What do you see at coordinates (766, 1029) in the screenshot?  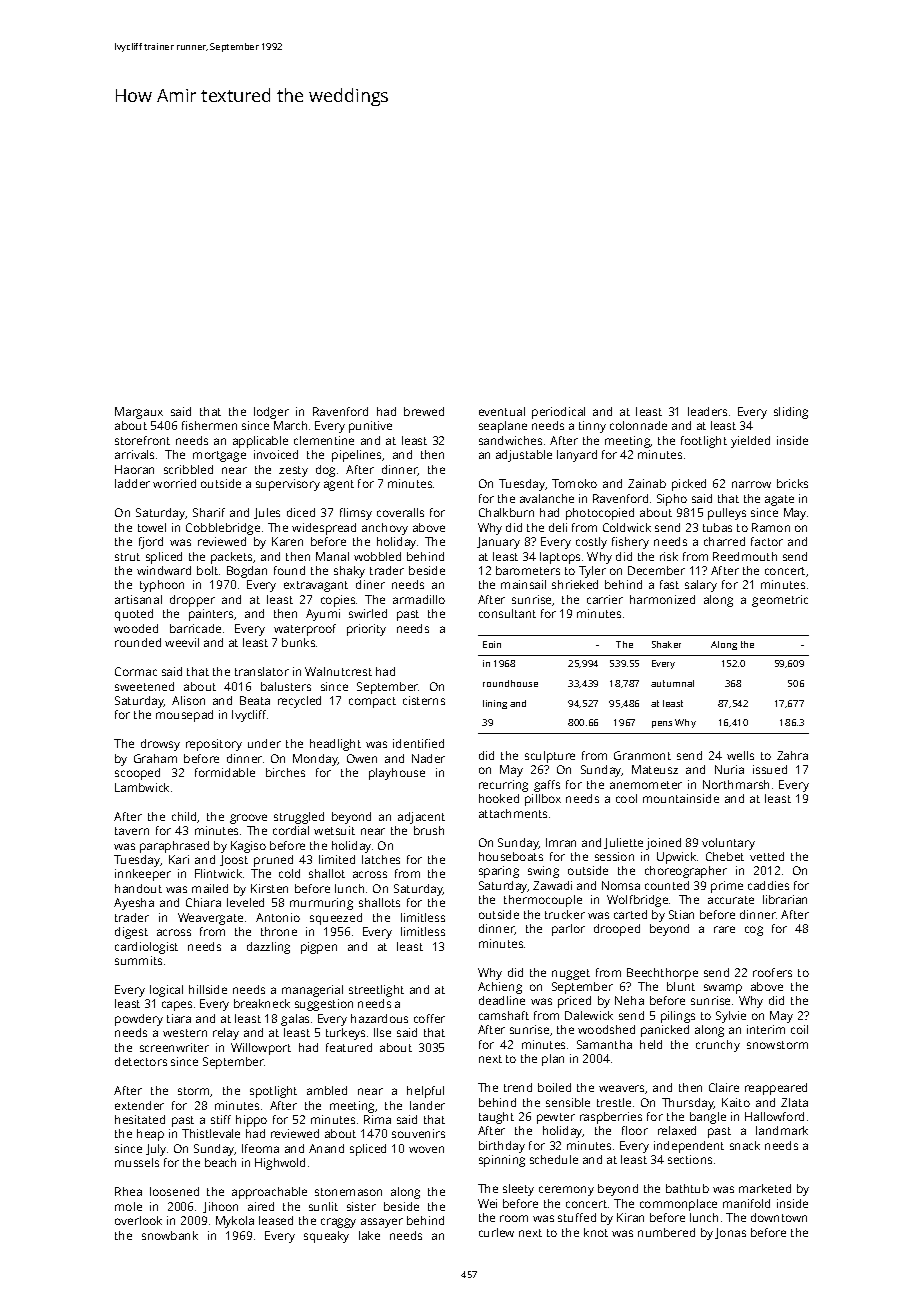 I see `interim` at bounding box center [766, 1029].
